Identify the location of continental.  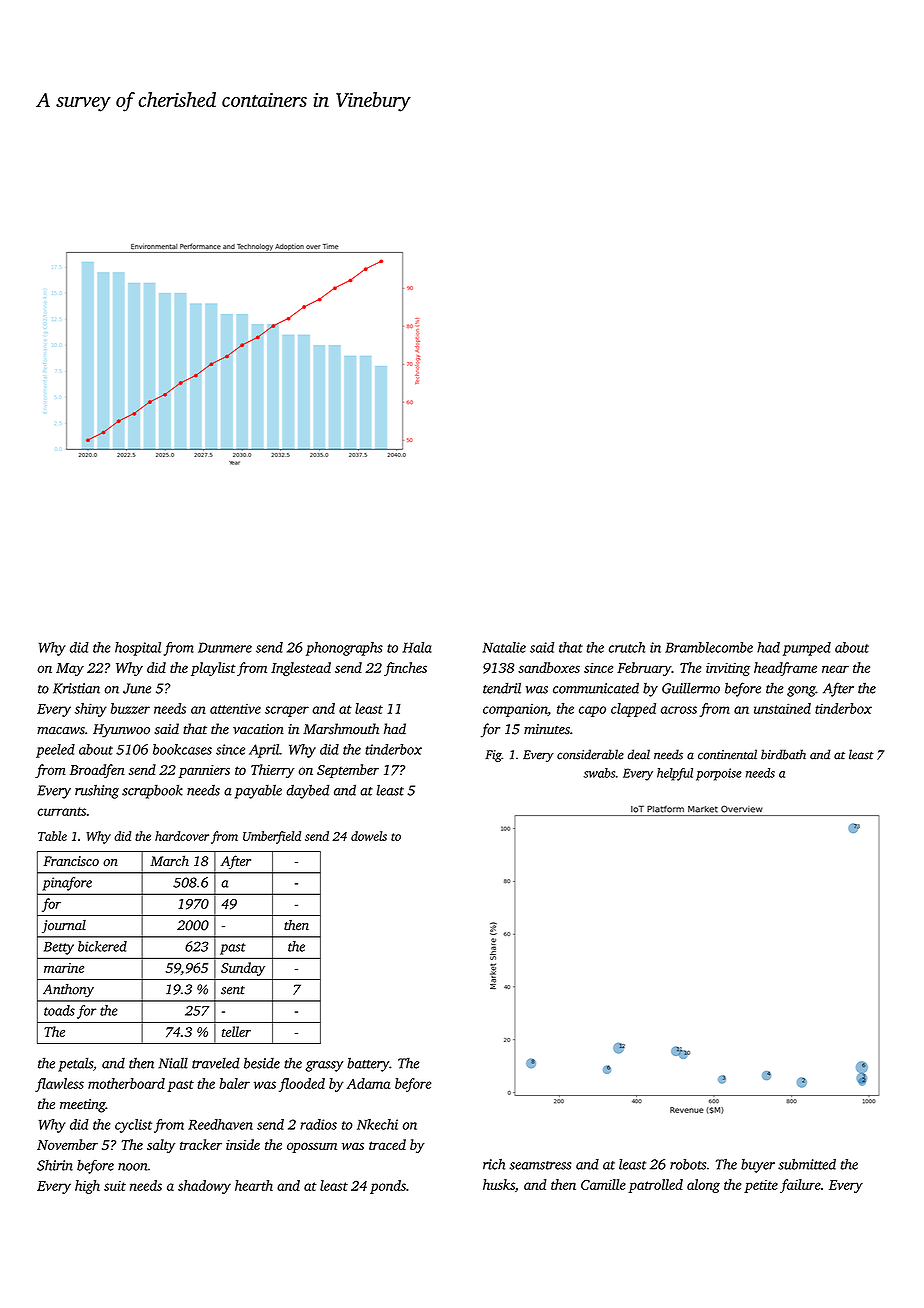
(727, 754).
